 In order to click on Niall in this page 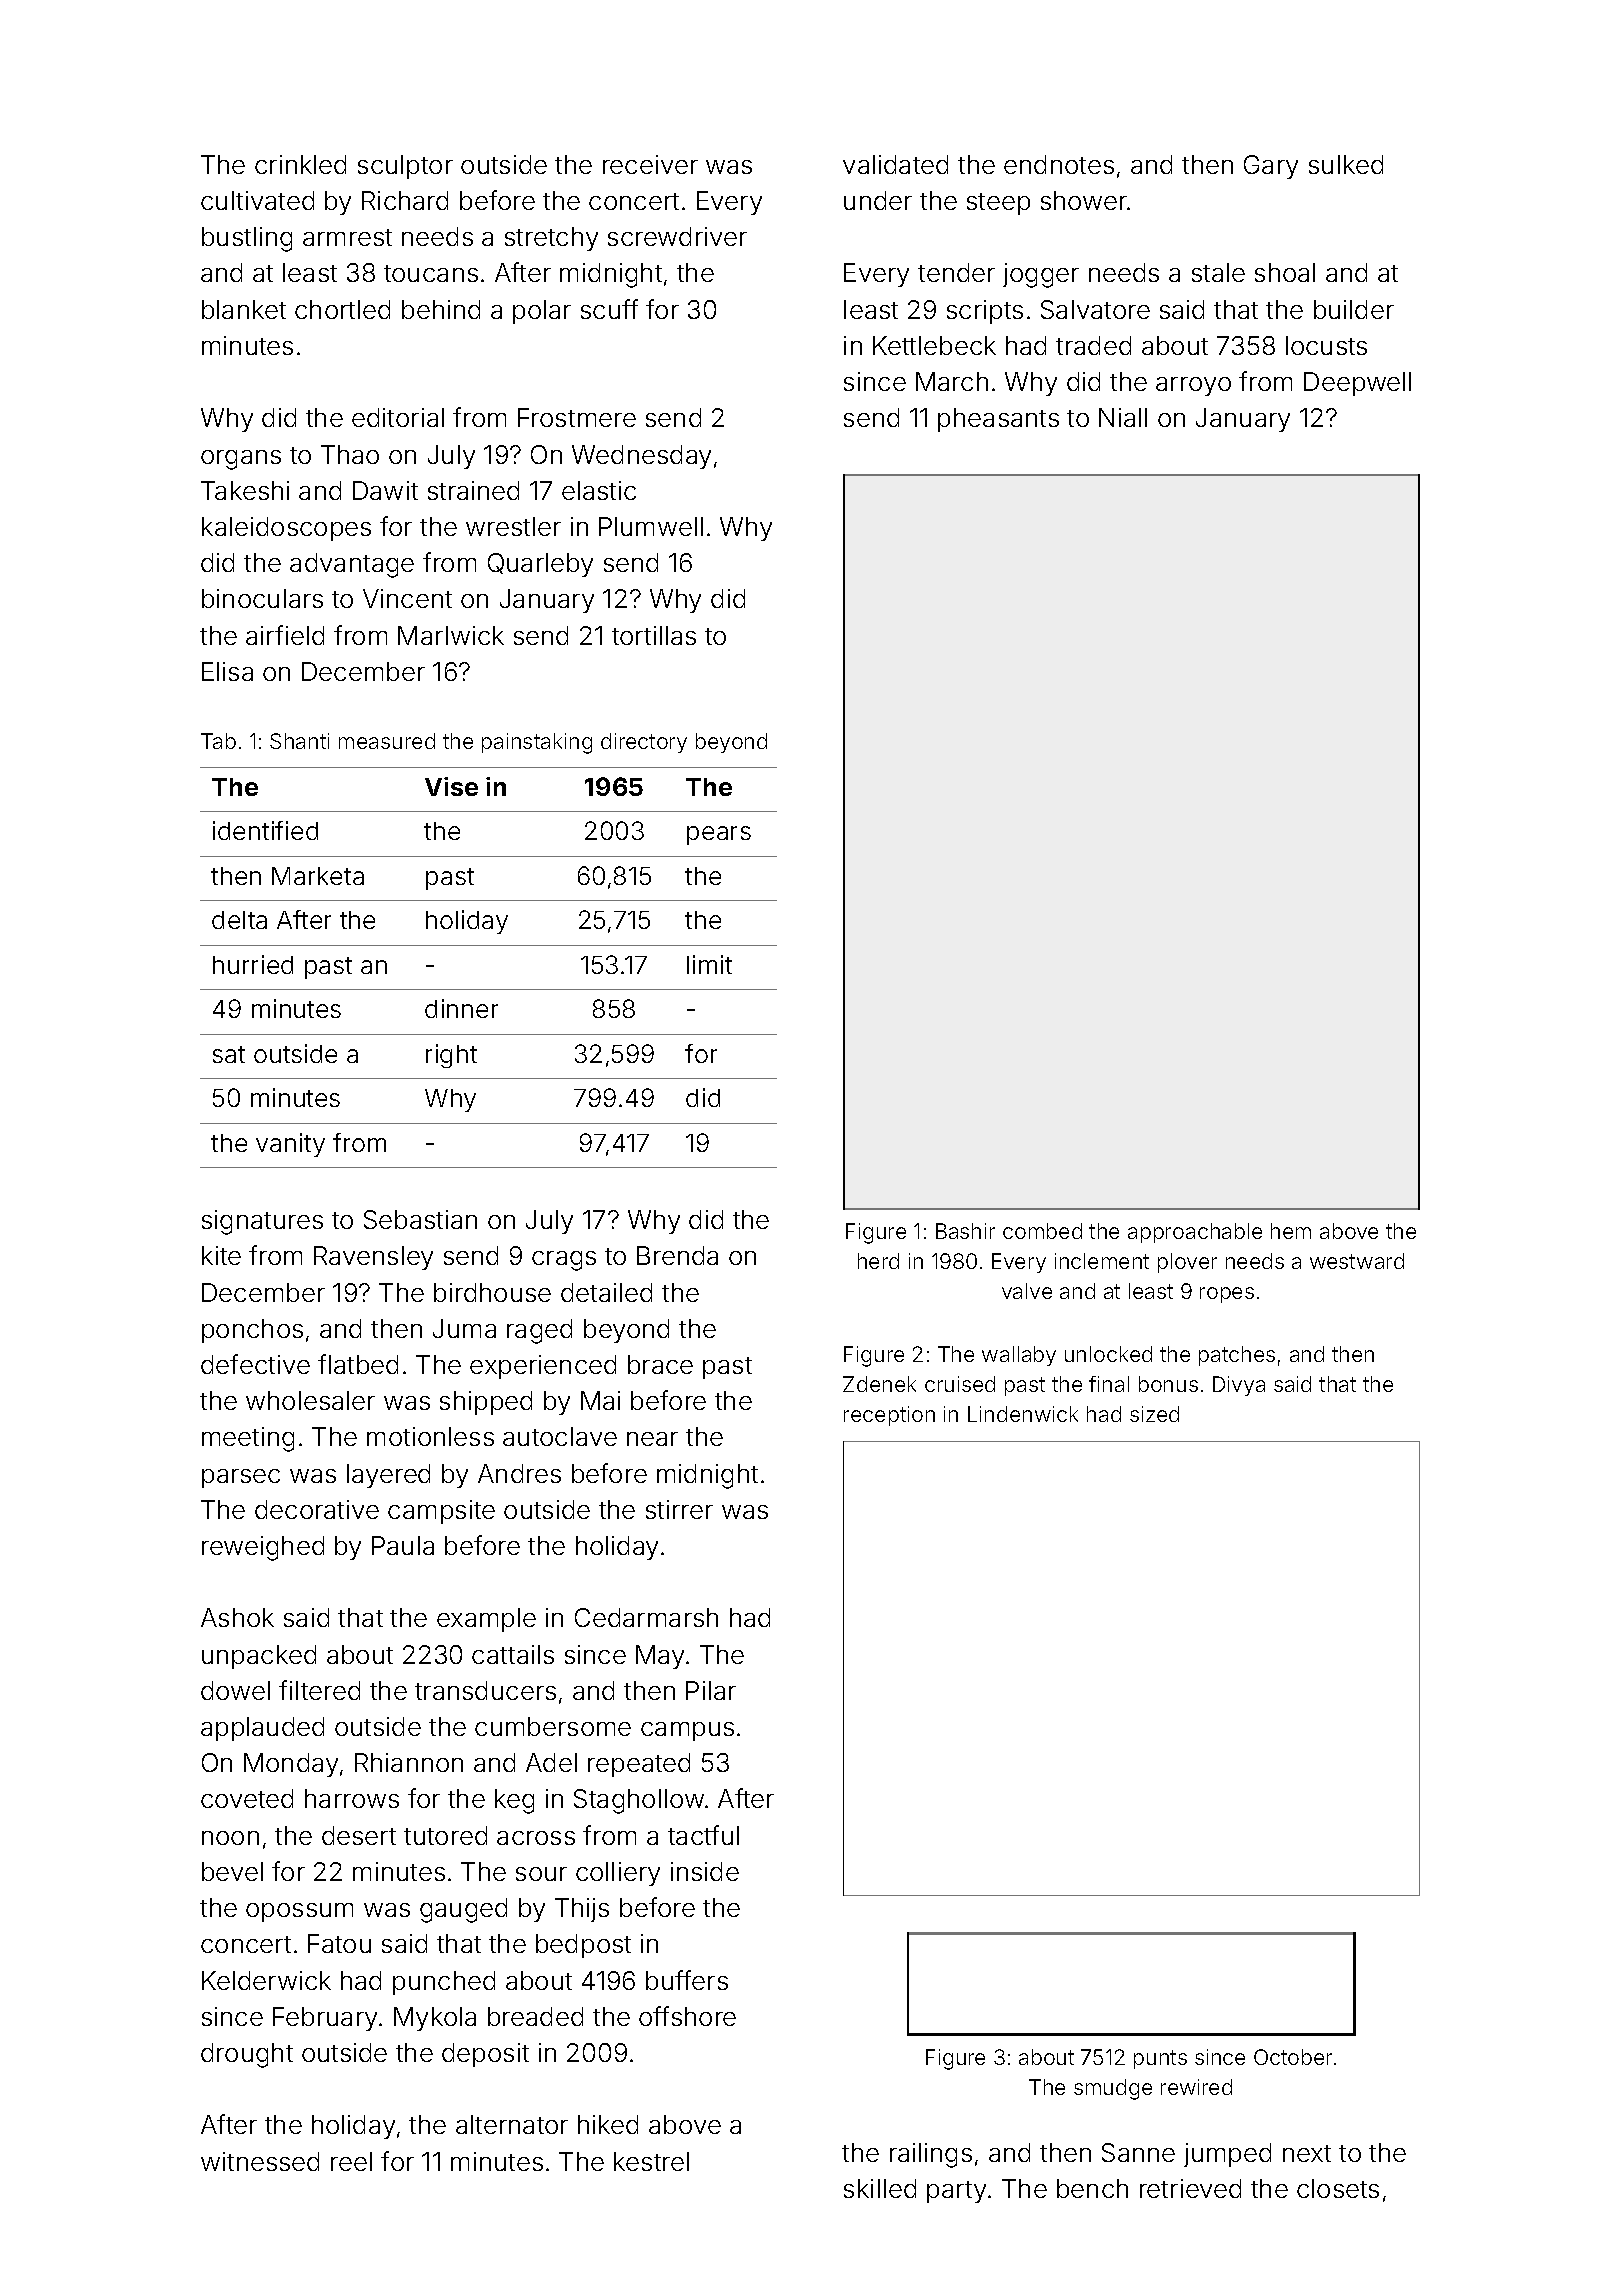, I will do `click(1123, 417)`.
